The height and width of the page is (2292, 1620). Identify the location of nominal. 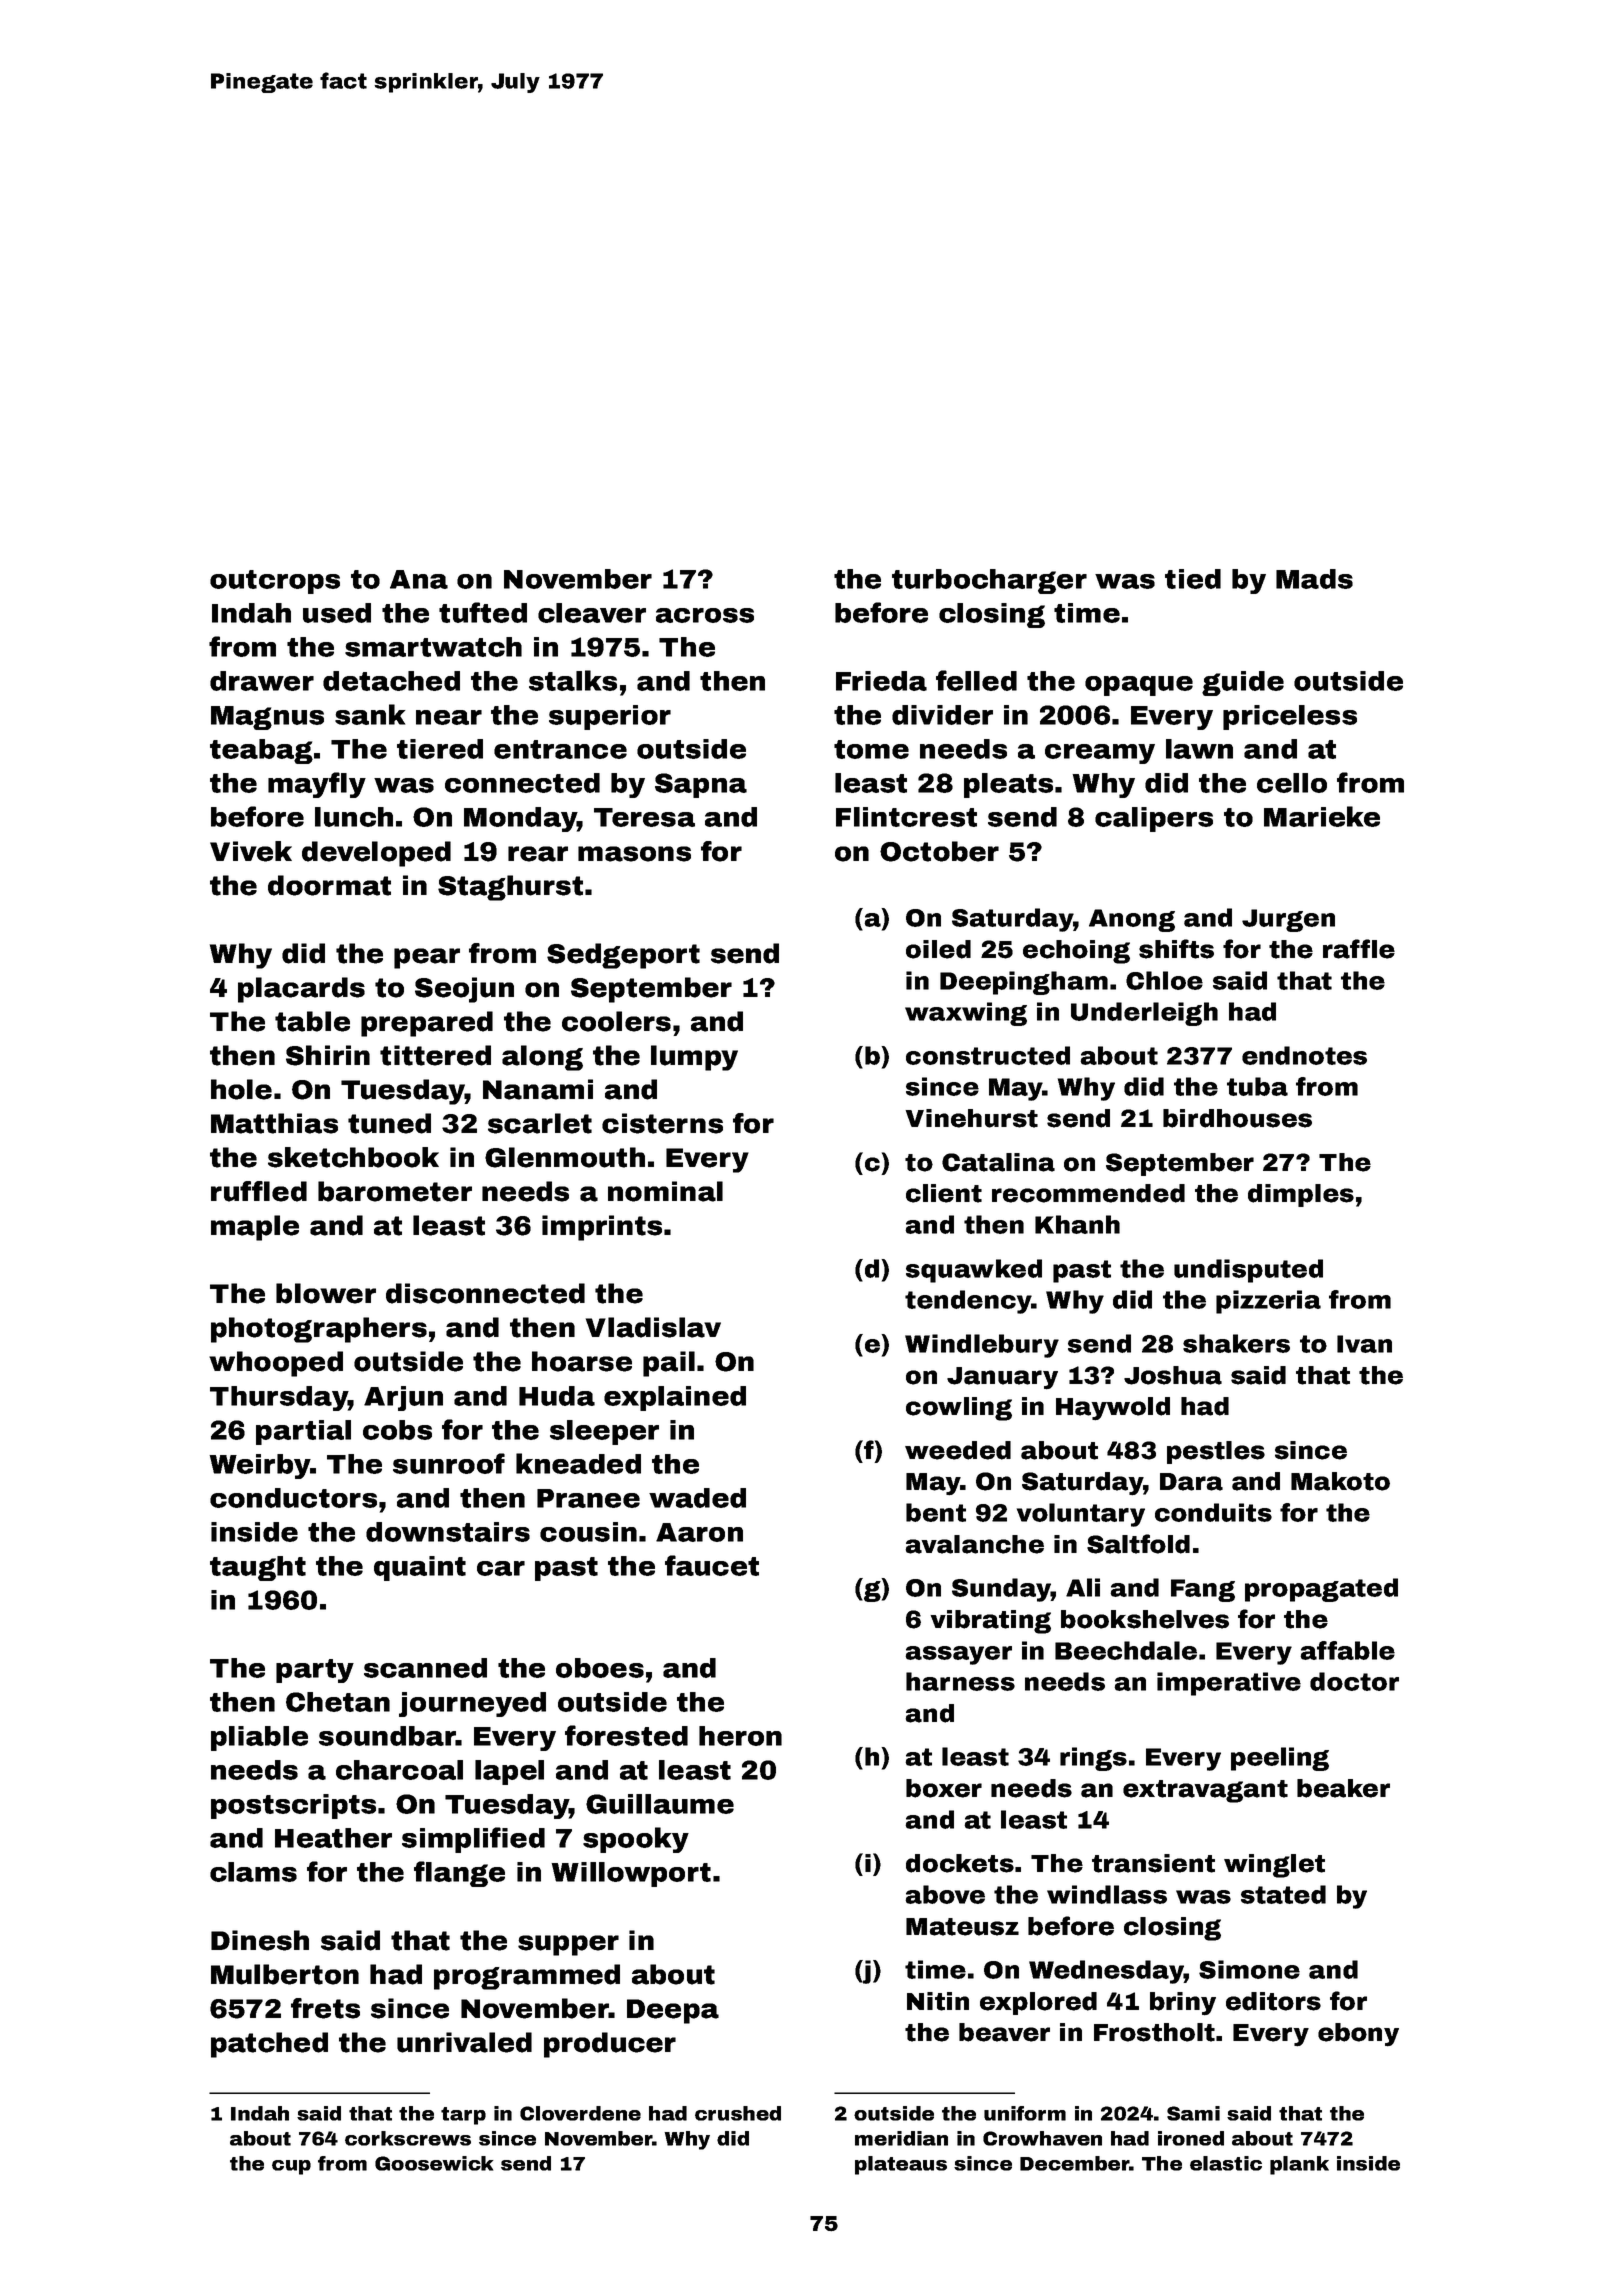
(665, 1191).
